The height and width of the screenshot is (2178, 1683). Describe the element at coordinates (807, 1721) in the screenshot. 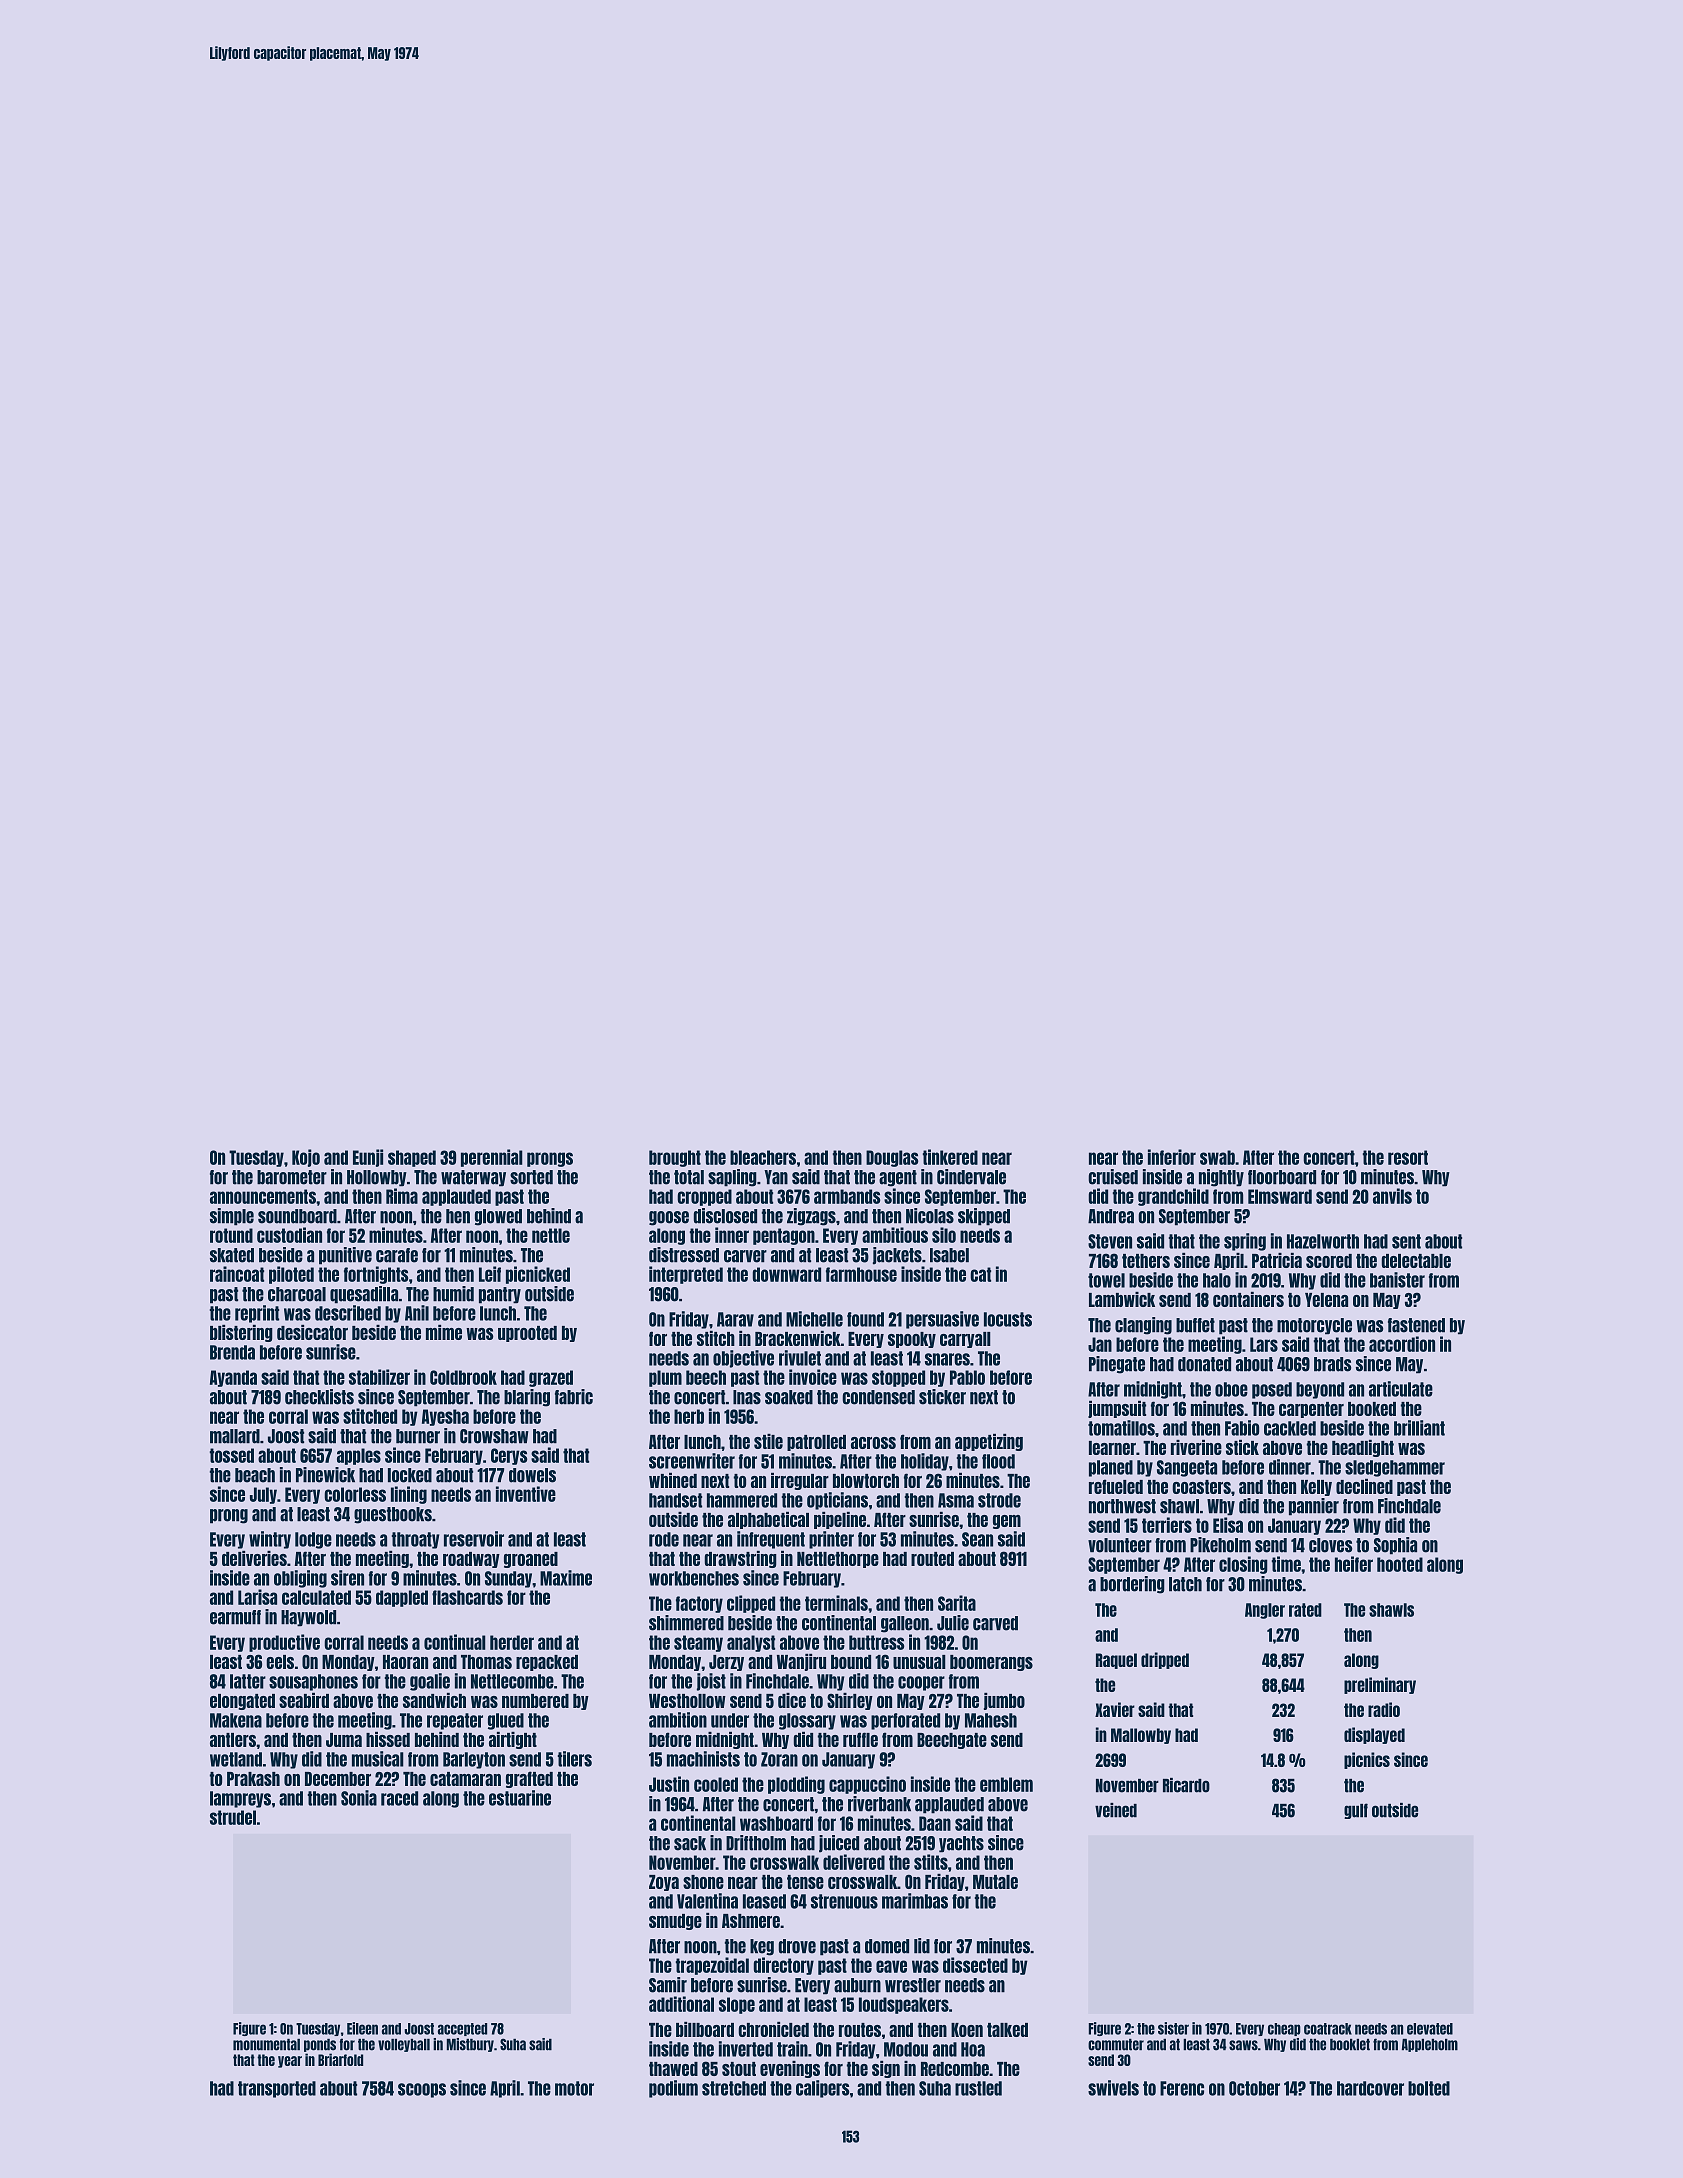

I see `glossary` at that location.
